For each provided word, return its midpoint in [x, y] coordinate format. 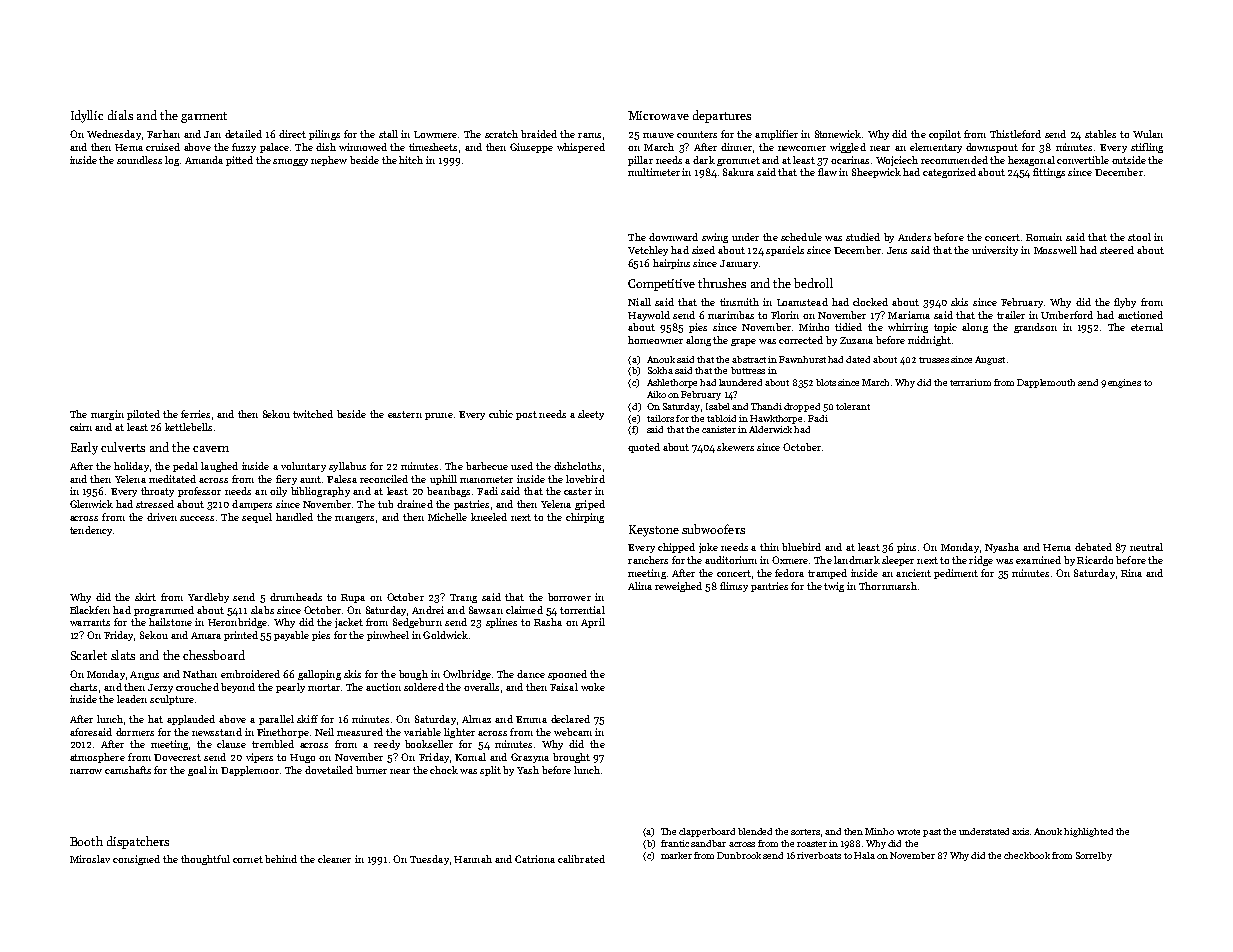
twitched [313, 414]
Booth [86, 841]
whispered [581, 148]
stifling [1147, 148]
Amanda [204, 160]
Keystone [654, 531]
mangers [354, 519]
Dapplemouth [1046, 383]
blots [826, 382]
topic [945, 328]
